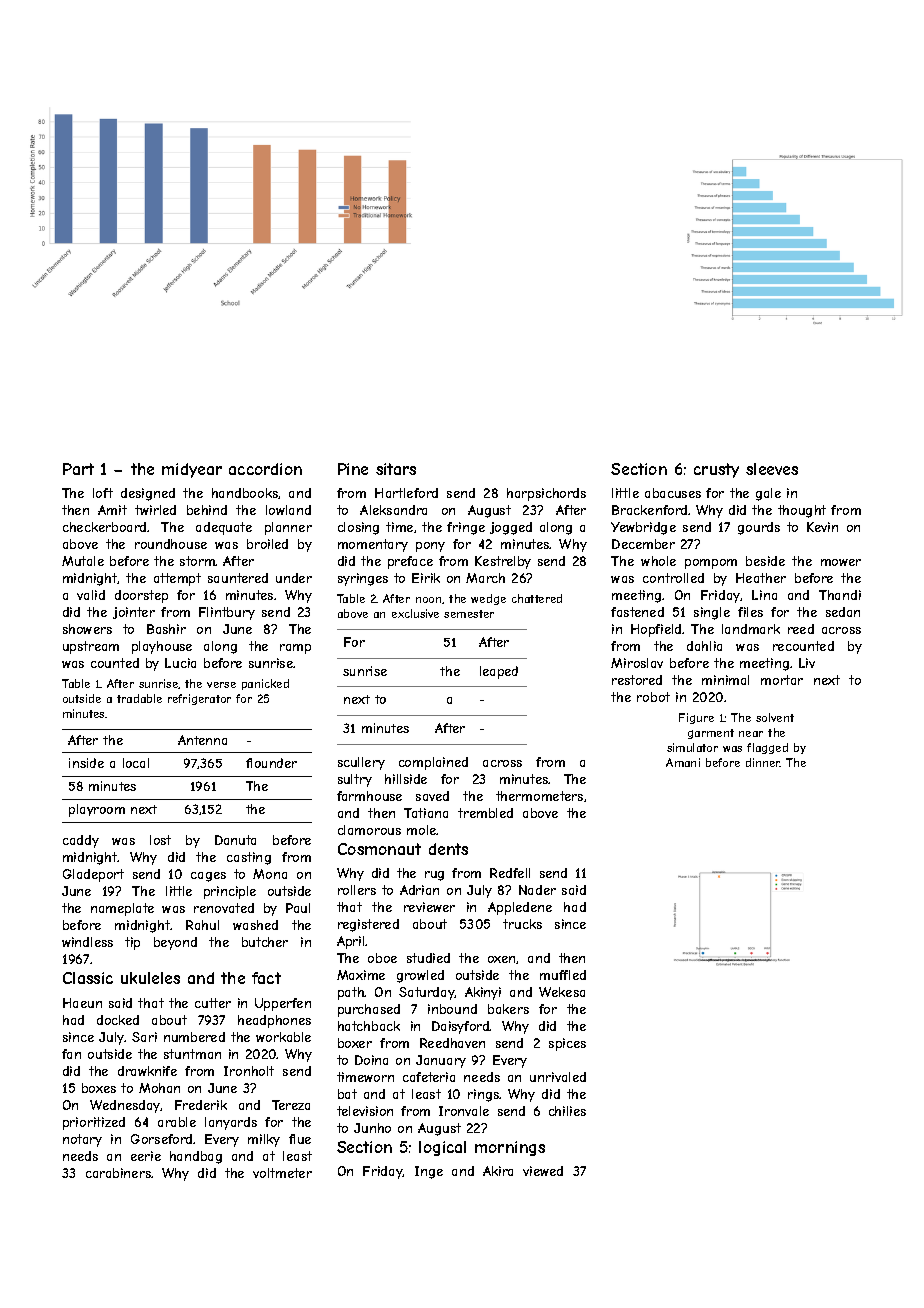 The height and width of the screenshot is (1308, 924). Describe the element at coordinates (567, 1044) in the screenshot. I see `spices` at that location.
